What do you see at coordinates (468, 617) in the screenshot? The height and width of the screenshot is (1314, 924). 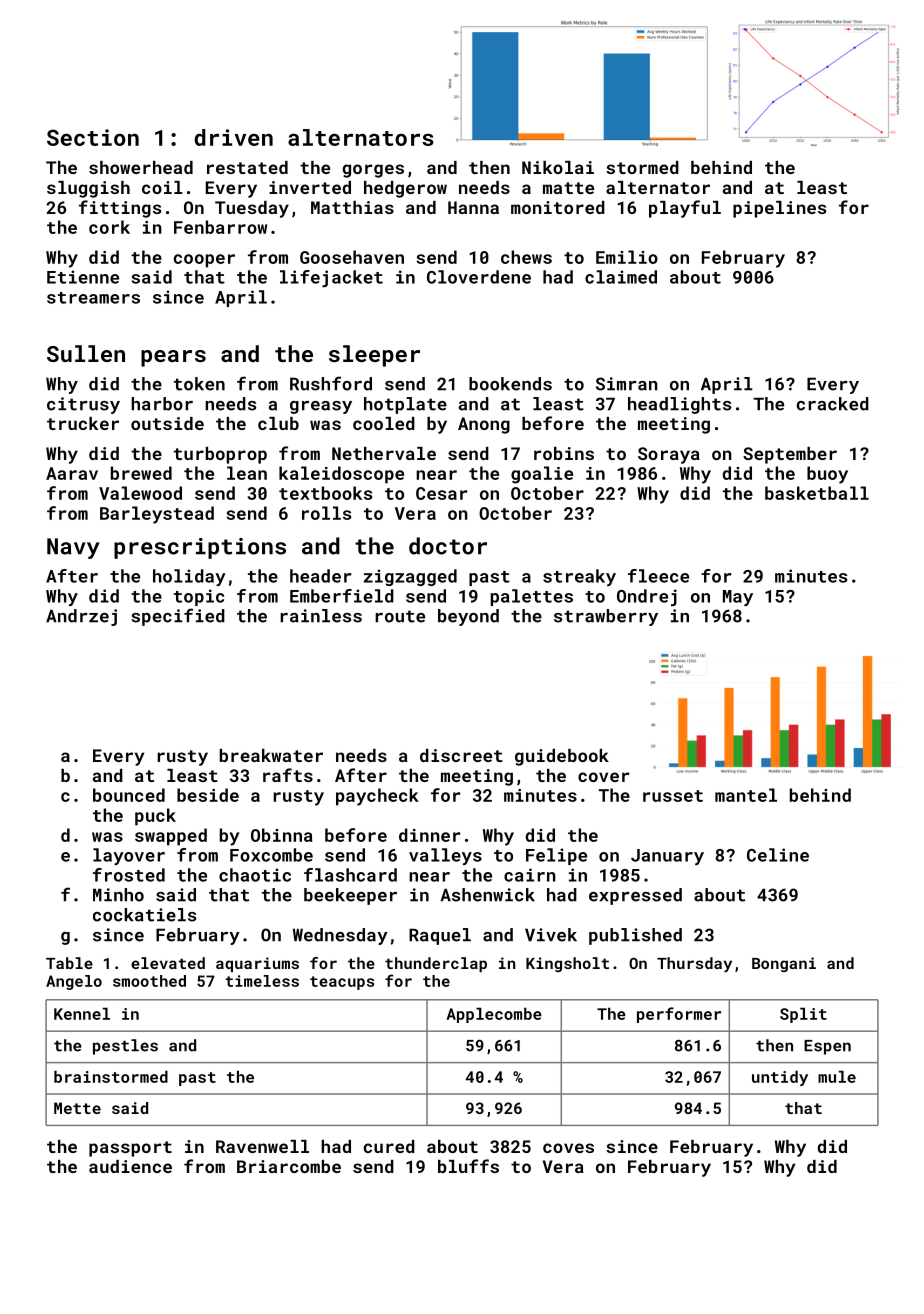 I see `beyond` at bounding box center [468, 617].
